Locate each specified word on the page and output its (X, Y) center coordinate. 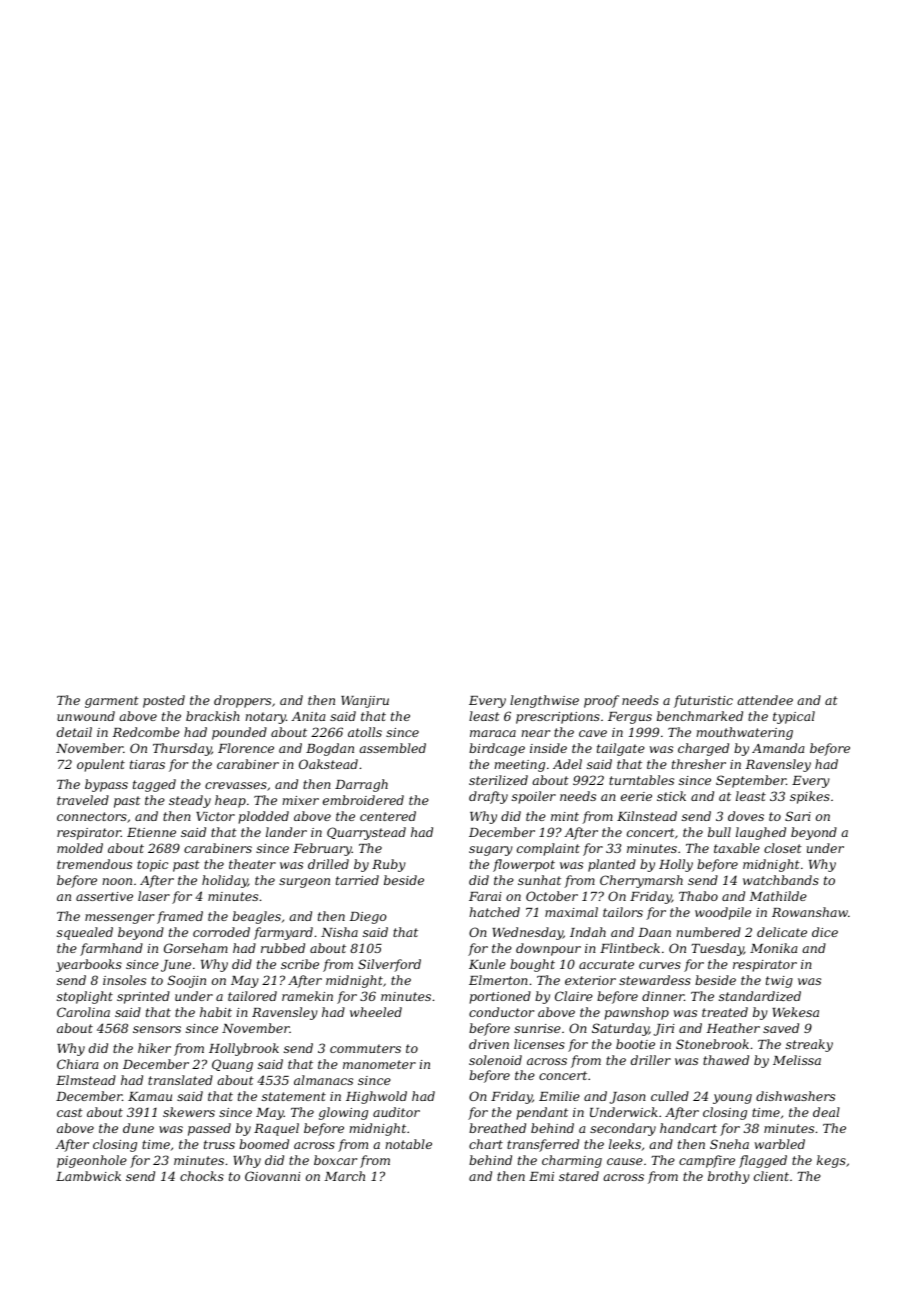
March (344, 1176)
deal (826, 1112)
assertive (104, 896)
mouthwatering (744, 733)
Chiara (77, 1064)
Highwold (376, 1097)
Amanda (778, 748)
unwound (86, 716)
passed (209, 1129)
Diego (367, 918)
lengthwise (544, 701)
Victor (215, 816)
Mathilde (778, 896)
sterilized (498, 780)
